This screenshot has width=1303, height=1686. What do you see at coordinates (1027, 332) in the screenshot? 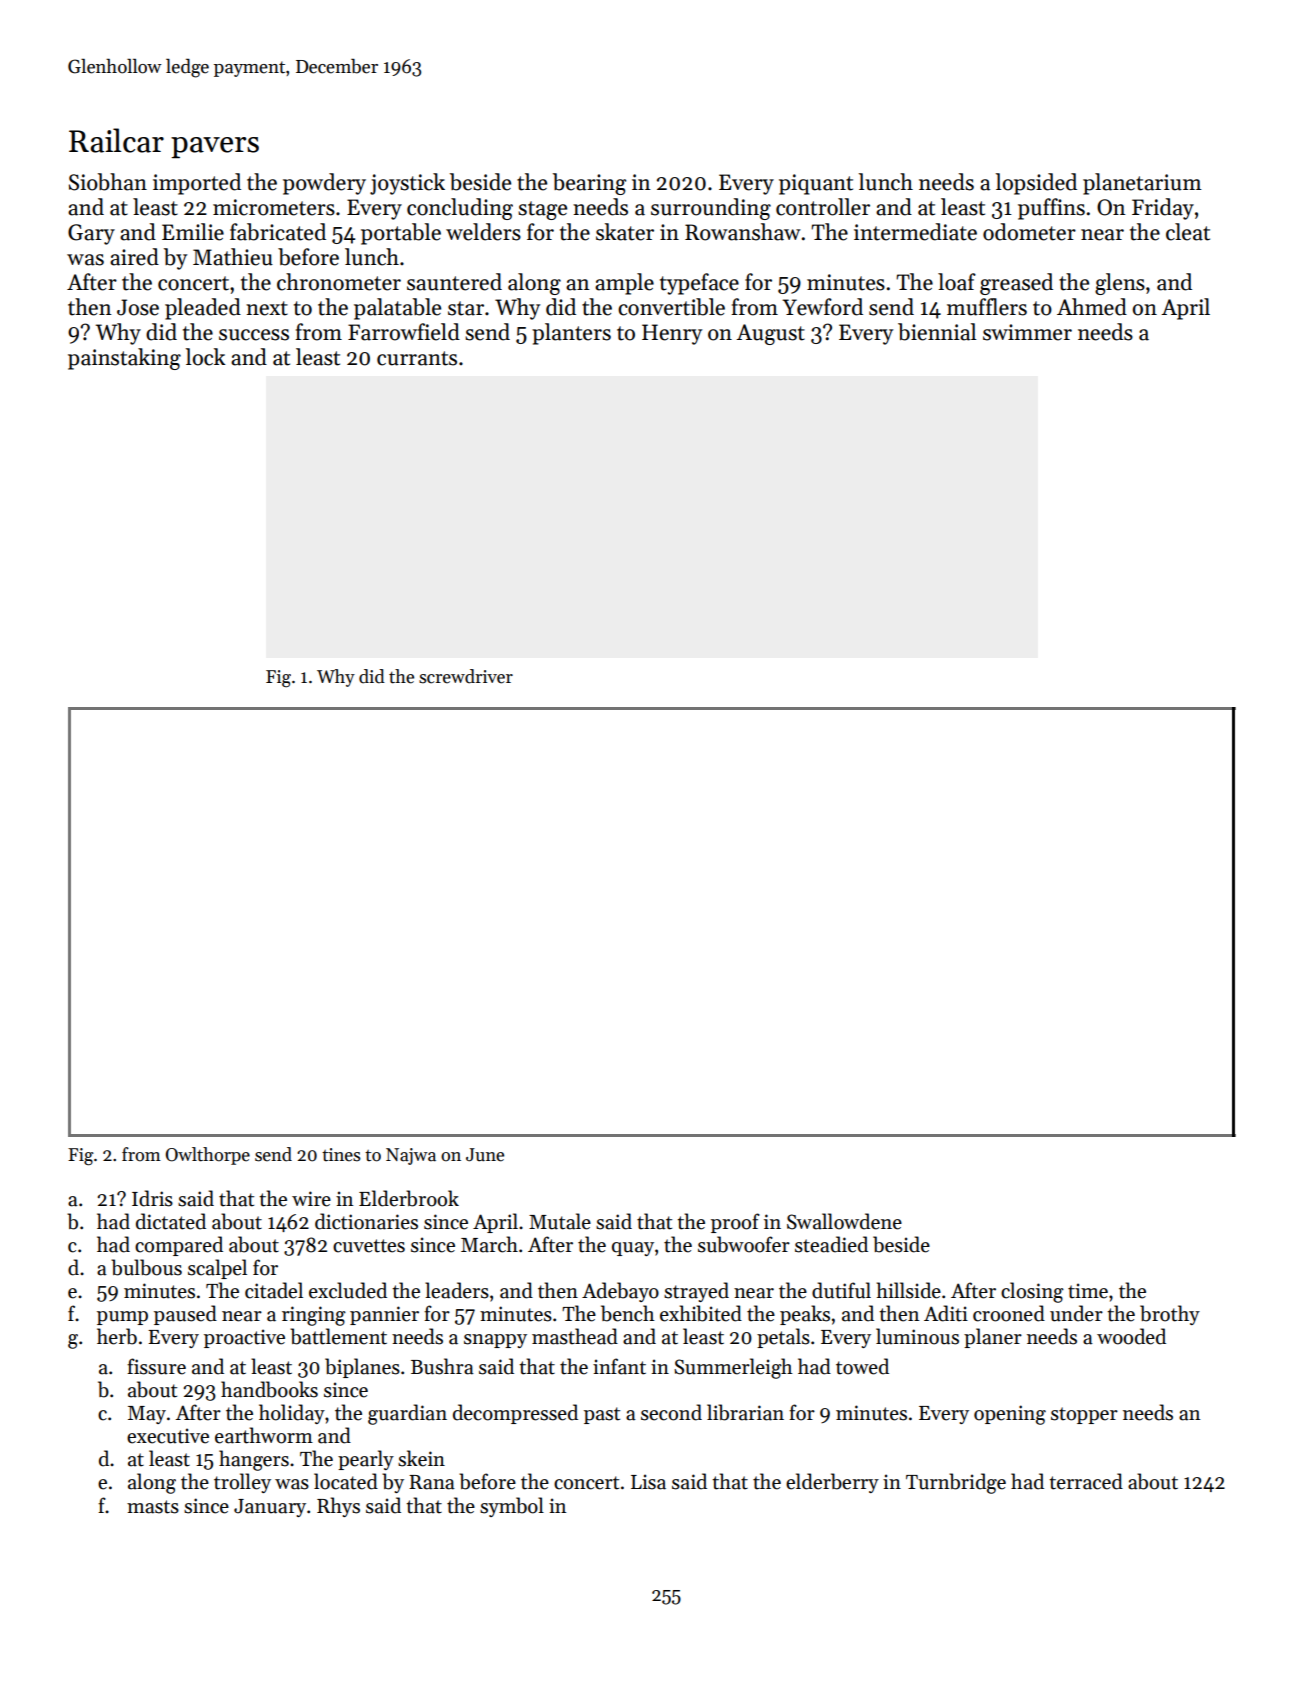
I see `swimmer` at bounding box center [1027, 332].
